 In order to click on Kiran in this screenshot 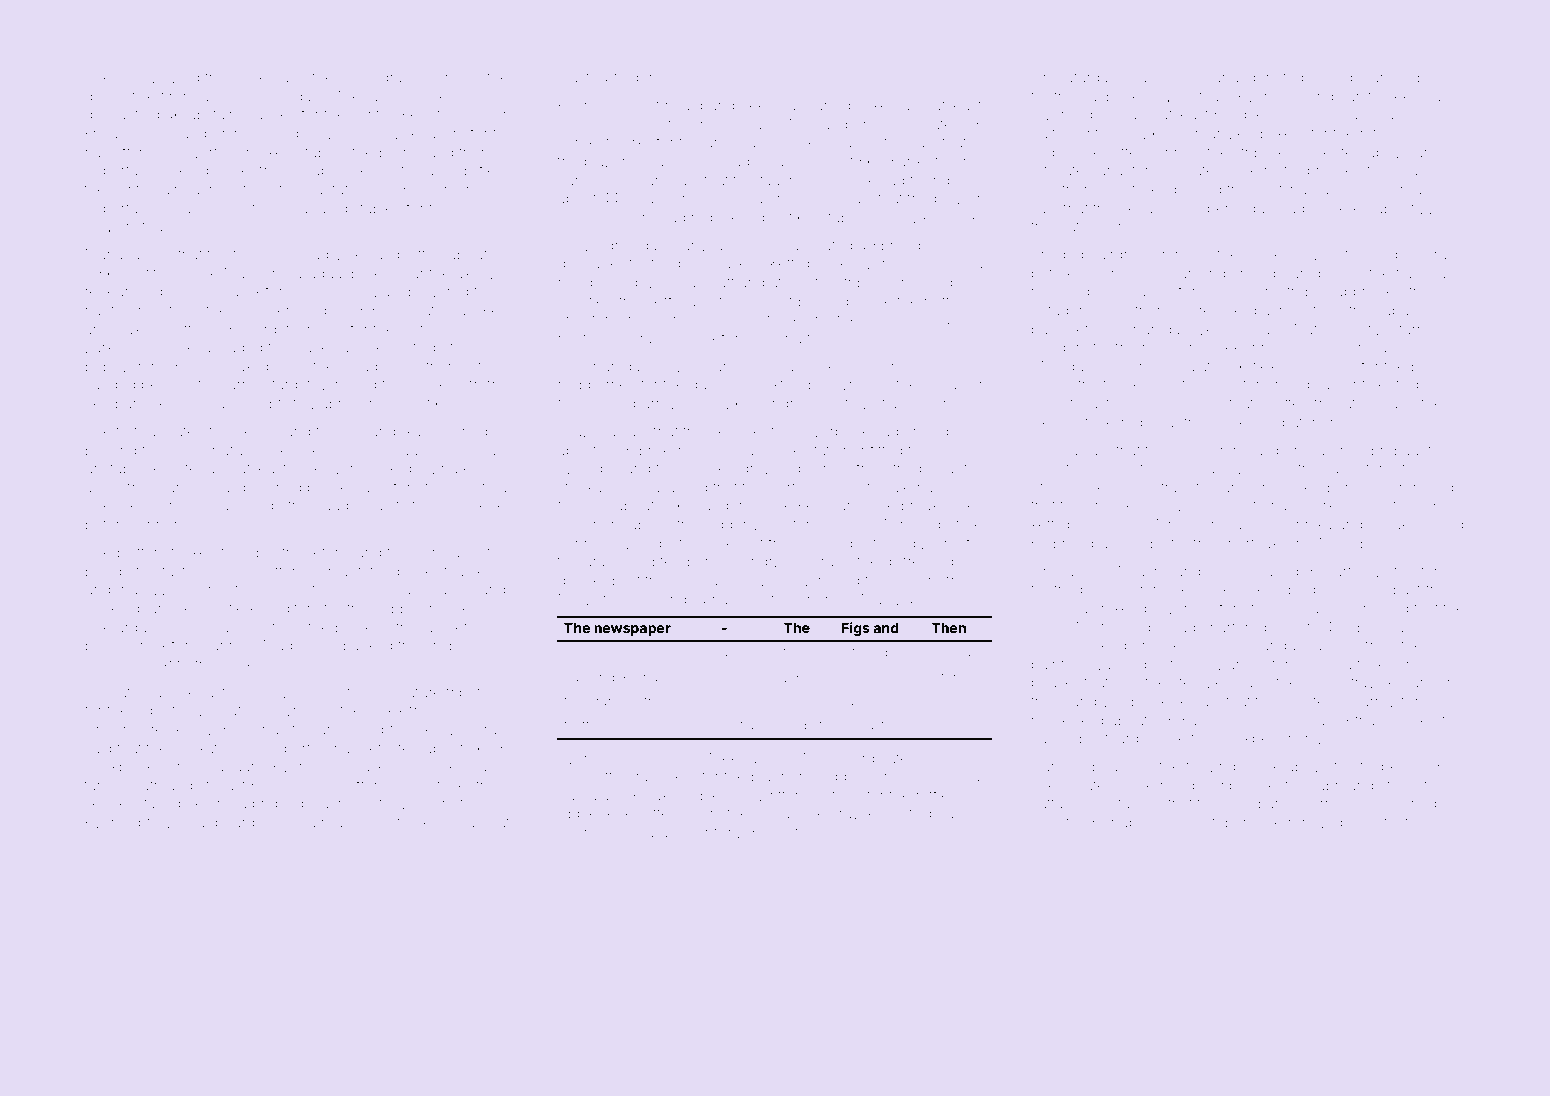, I will do `click(488, 729)`.
